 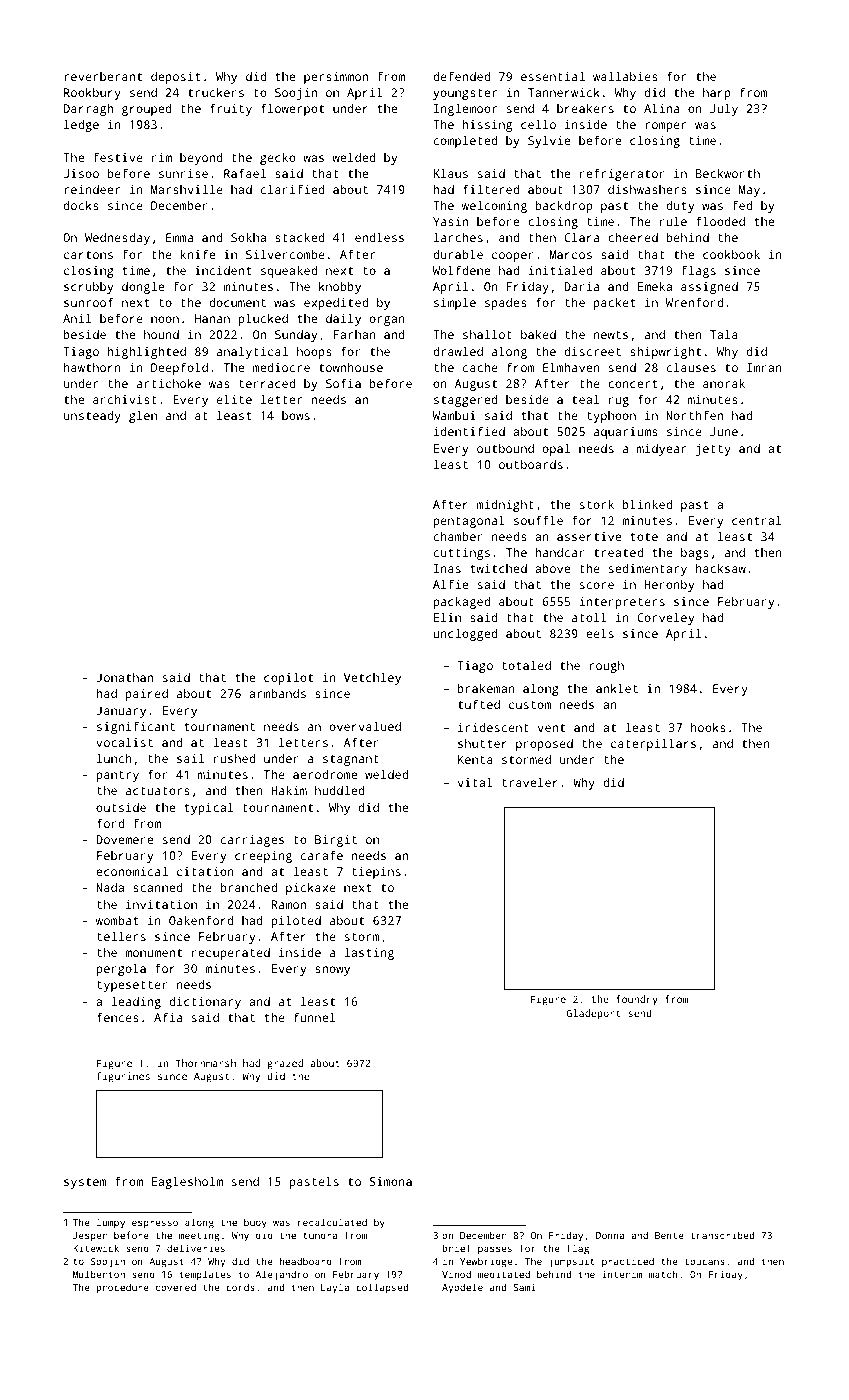 What do you see at coordinates (637, 1000) in the image?
I see `foundry` at bounding box center [637, 1000].
